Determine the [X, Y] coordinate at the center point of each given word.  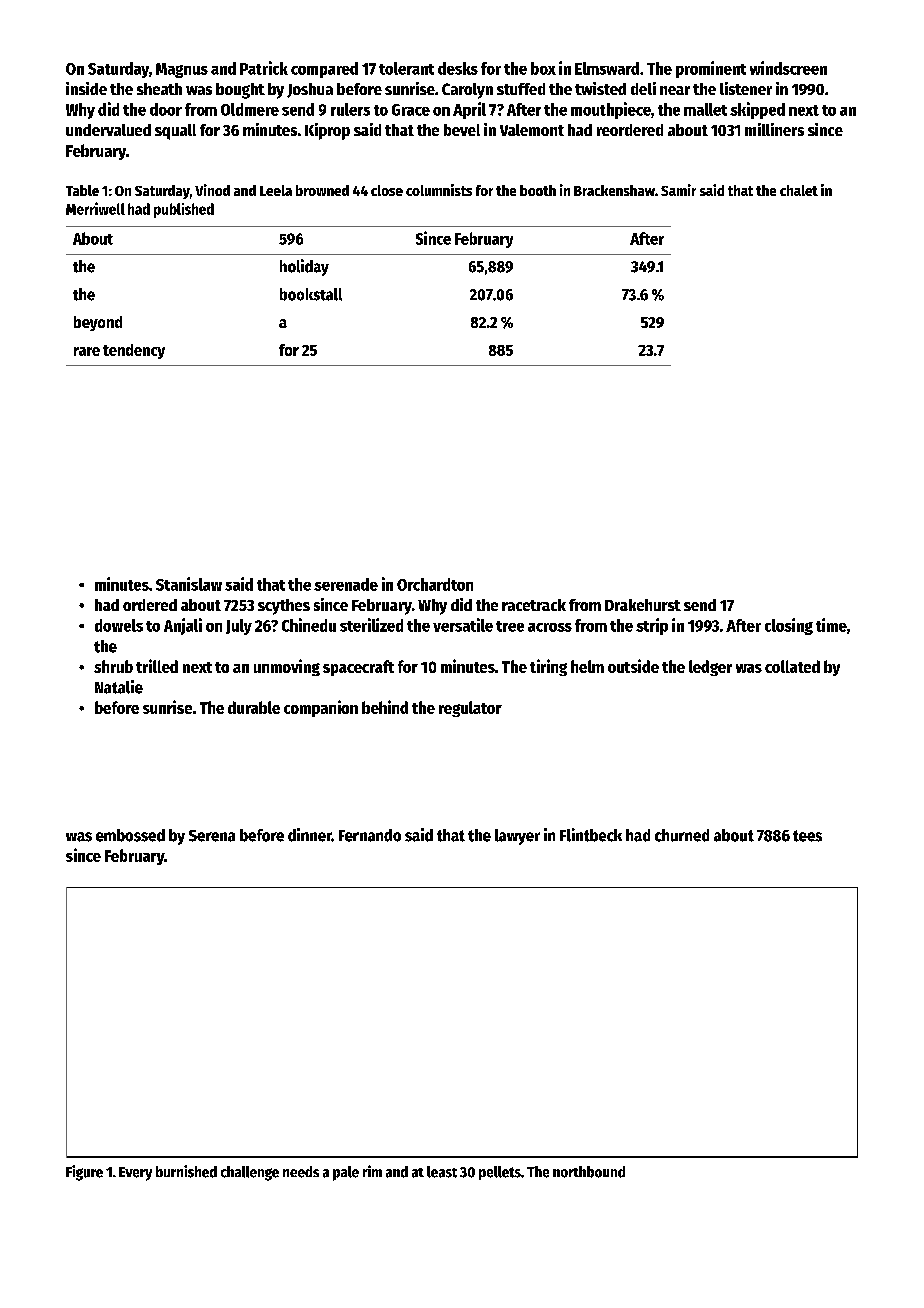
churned [682, 835]
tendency [134, 351]
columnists [439, 190]
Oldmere [250, 109]
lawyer [517, 837]
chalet [799, 190]
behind [385, 707]
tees [807, 836]
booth [538, 190]
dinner [310, 835]
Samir [678, 190]
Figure [84, 1173]
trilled [157, 666]
